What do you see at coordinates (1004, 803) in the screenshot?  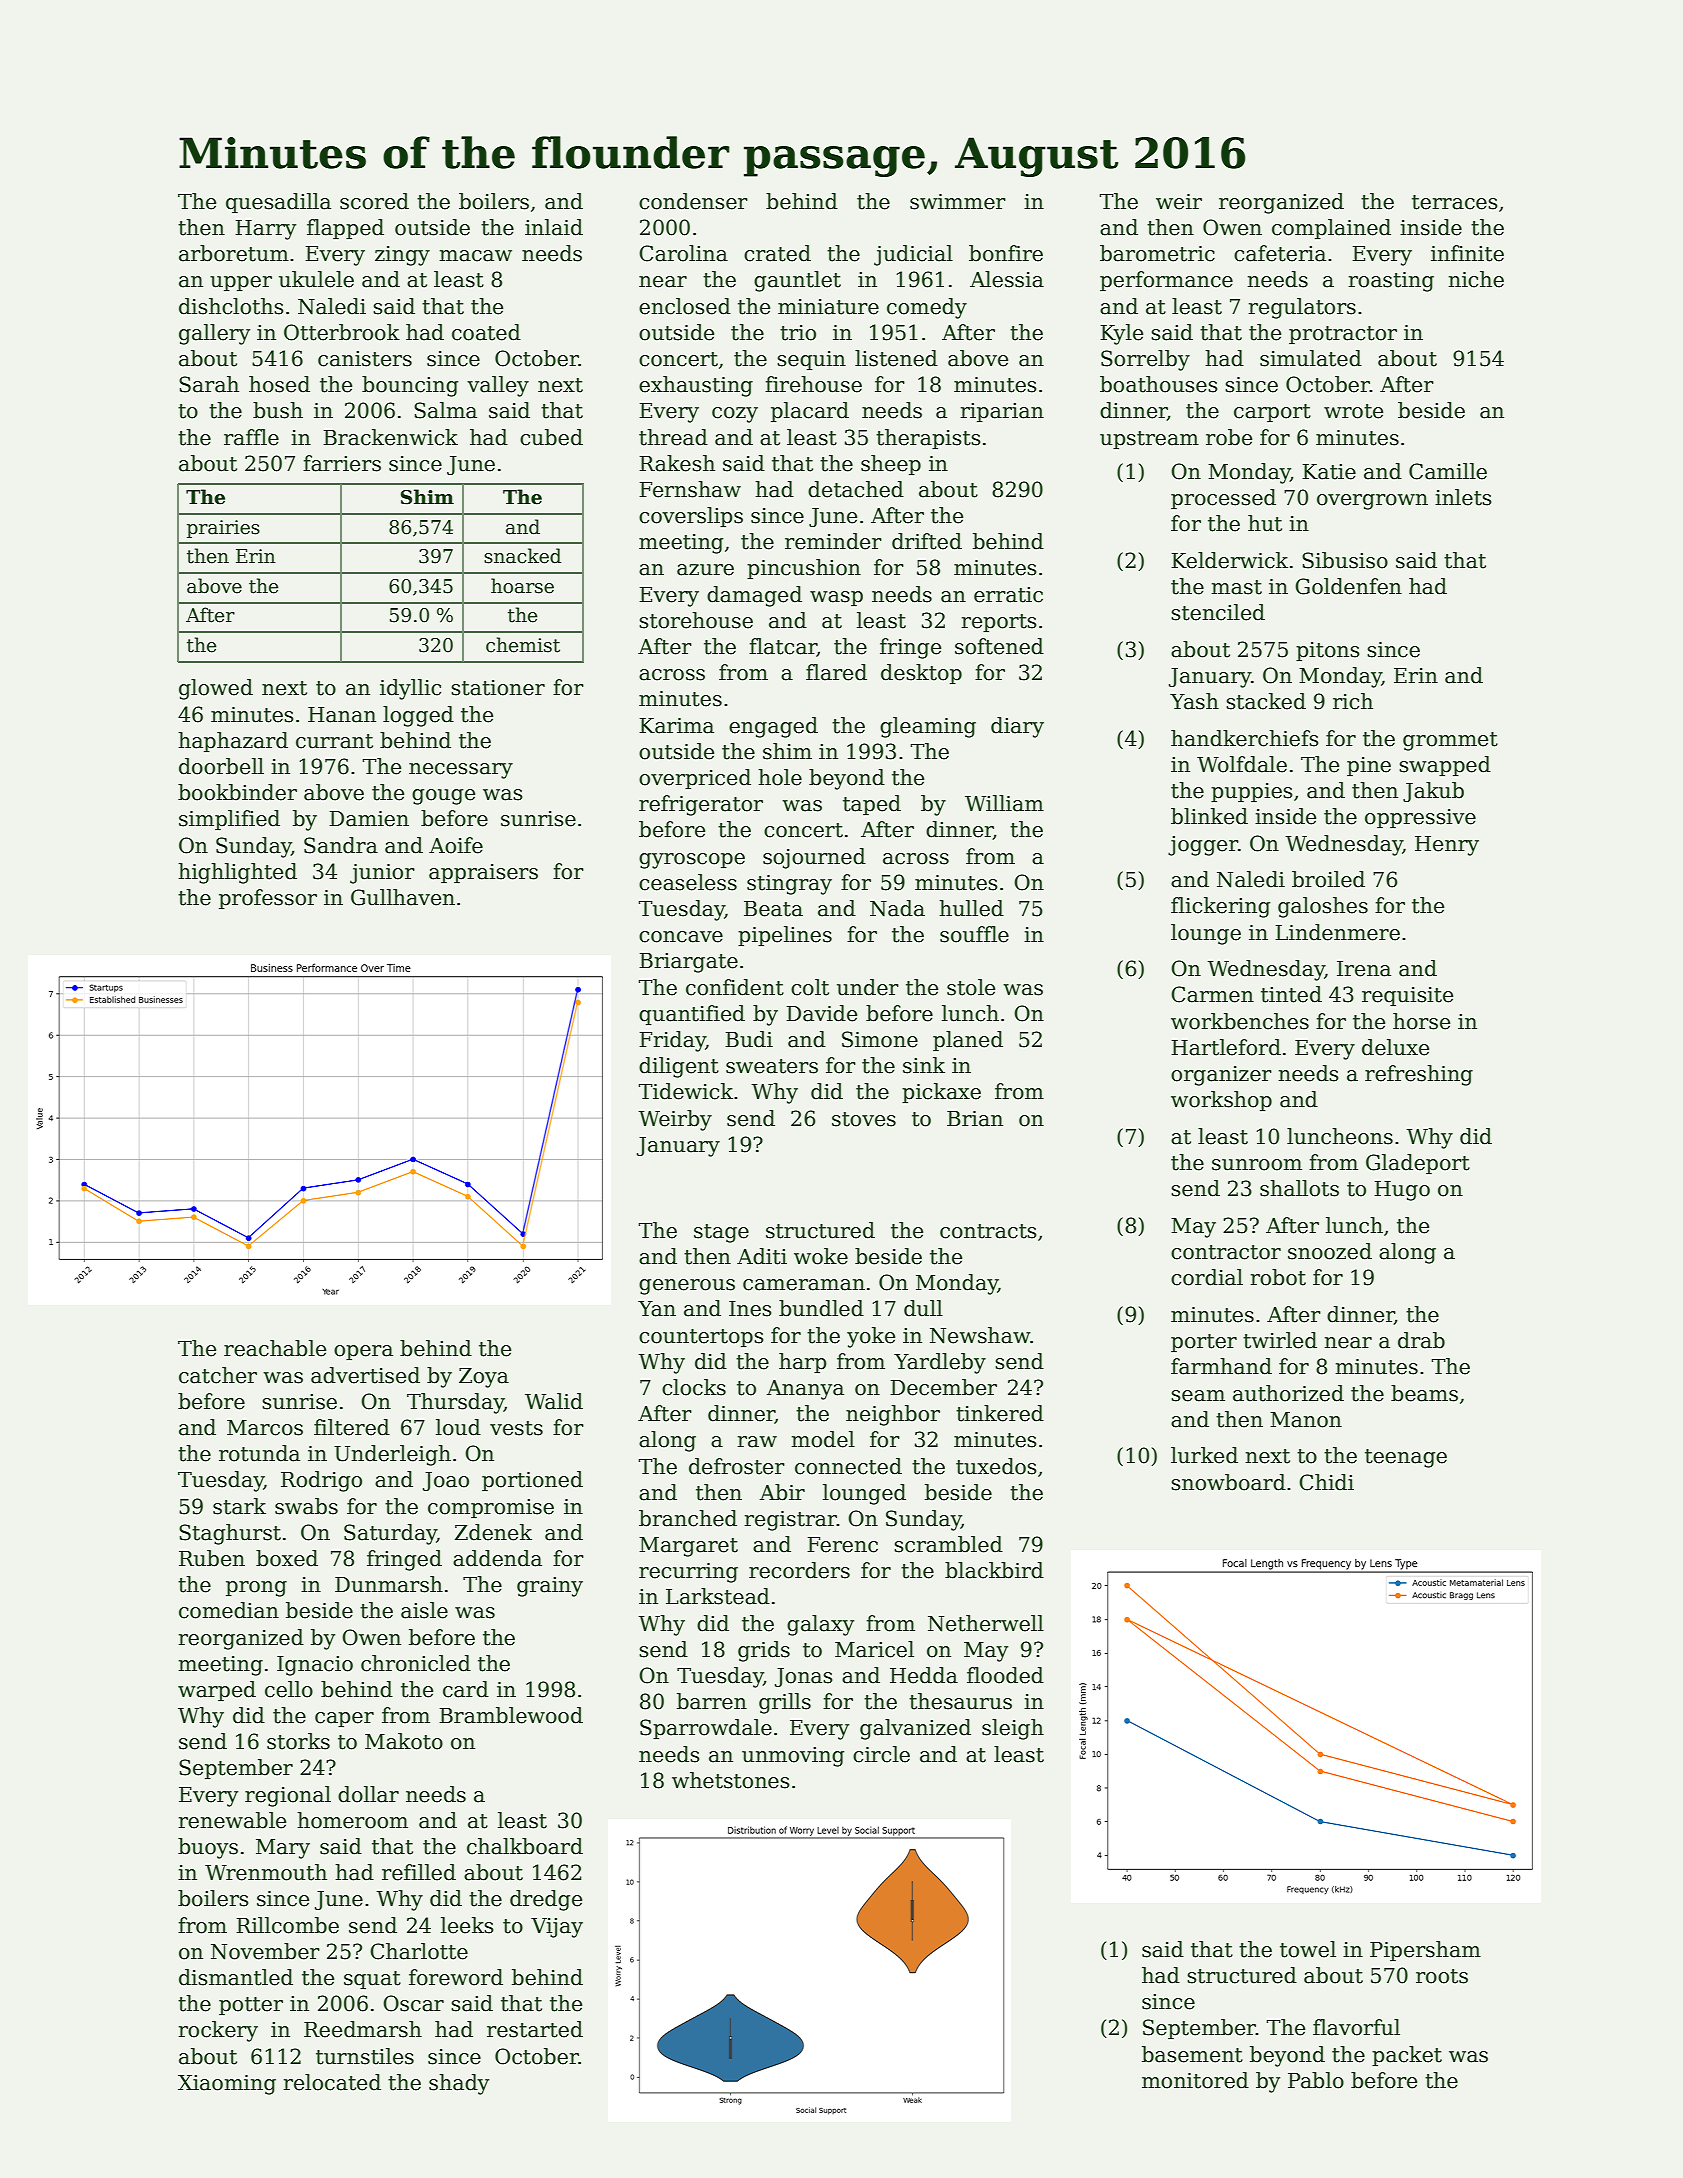 I see `William` at bounding box center [1004, 803].
